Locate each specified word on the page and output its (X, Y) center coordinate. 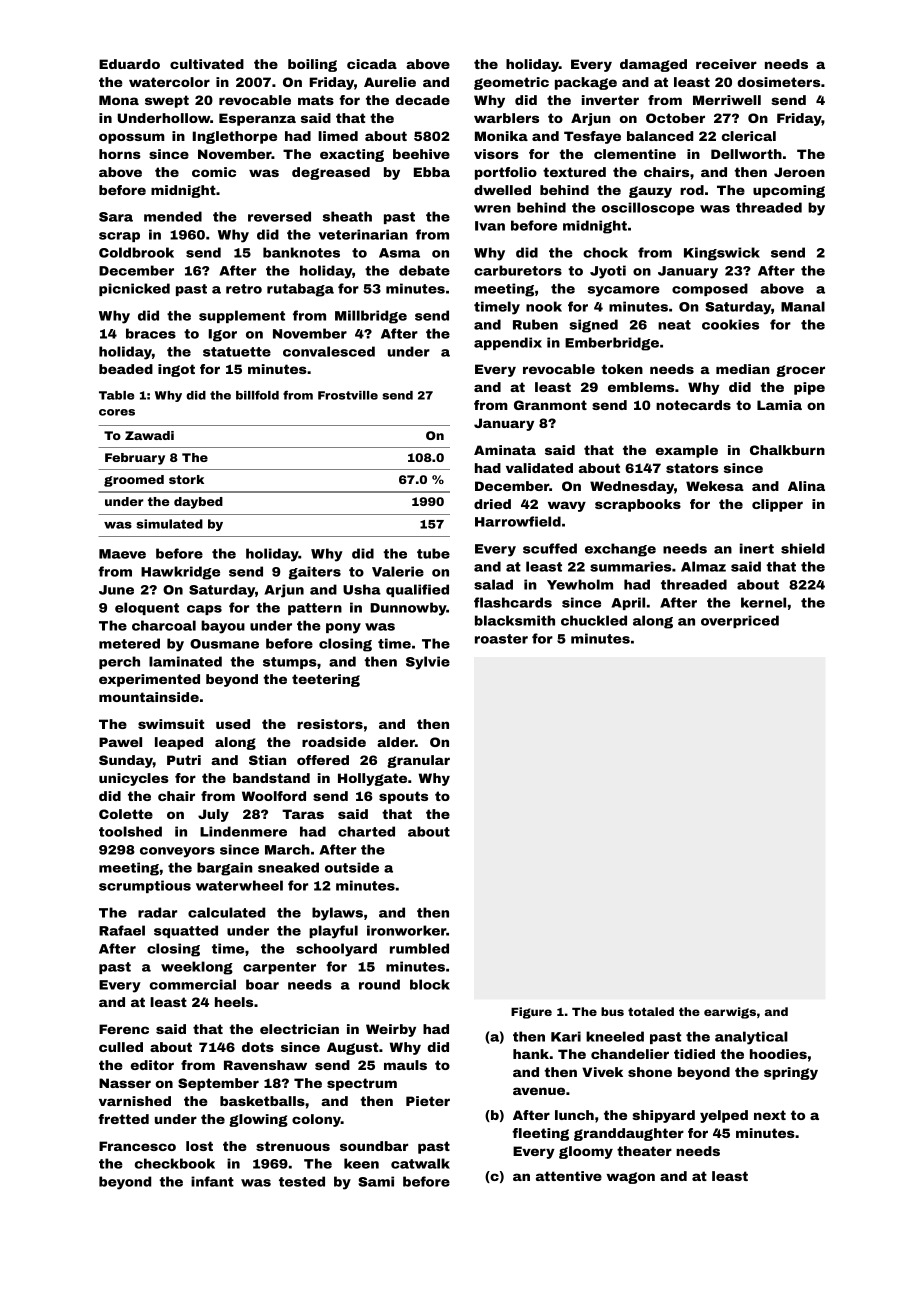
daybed (198, 503)
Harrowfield (518, 521)
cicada (372, 64)
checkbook (175, 1163)
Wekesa (715, 486)
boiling (312, 65)
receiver (726, 64)
